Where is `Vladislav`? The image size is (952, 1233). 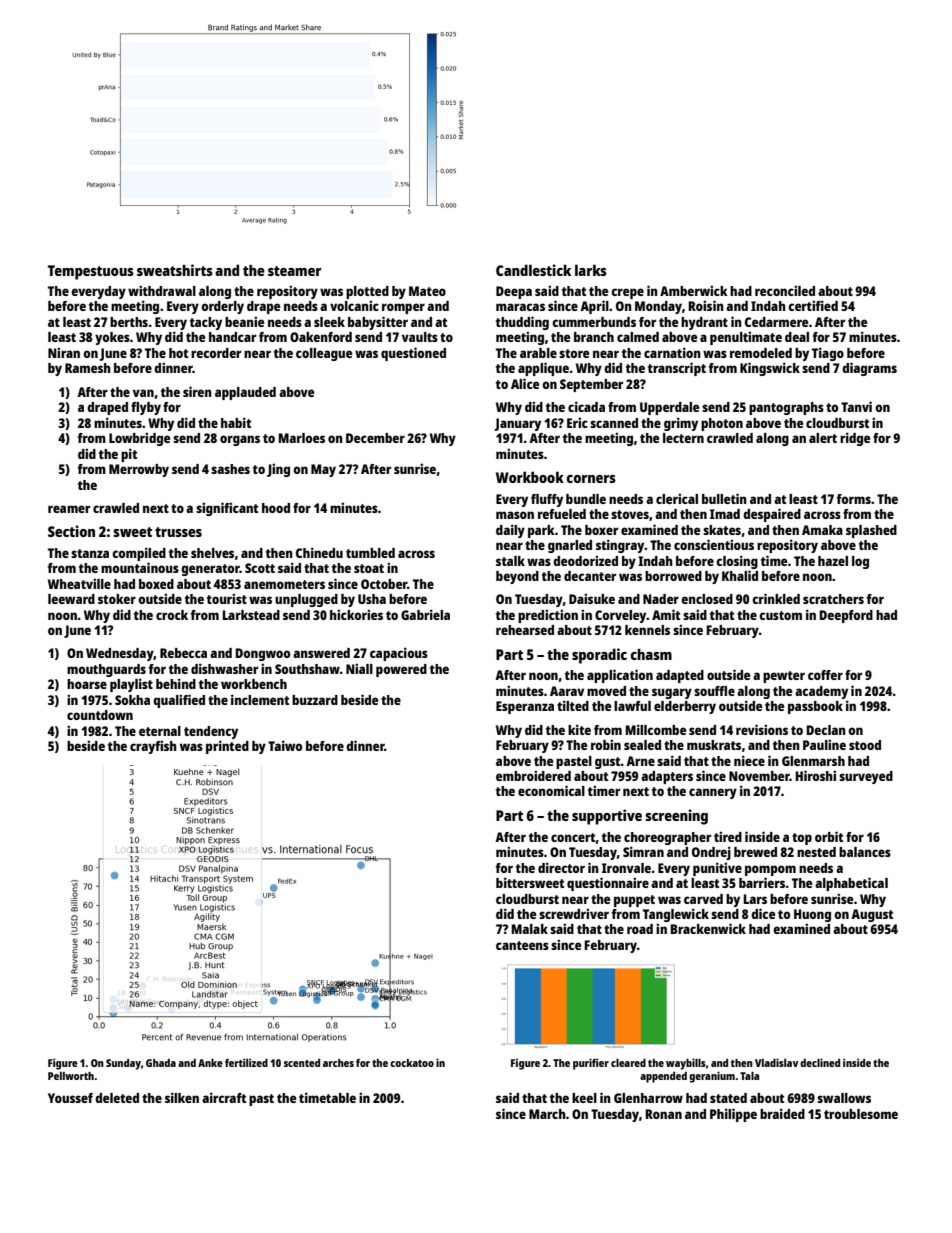
Vladislav is located at coordinates (776, 1062).
